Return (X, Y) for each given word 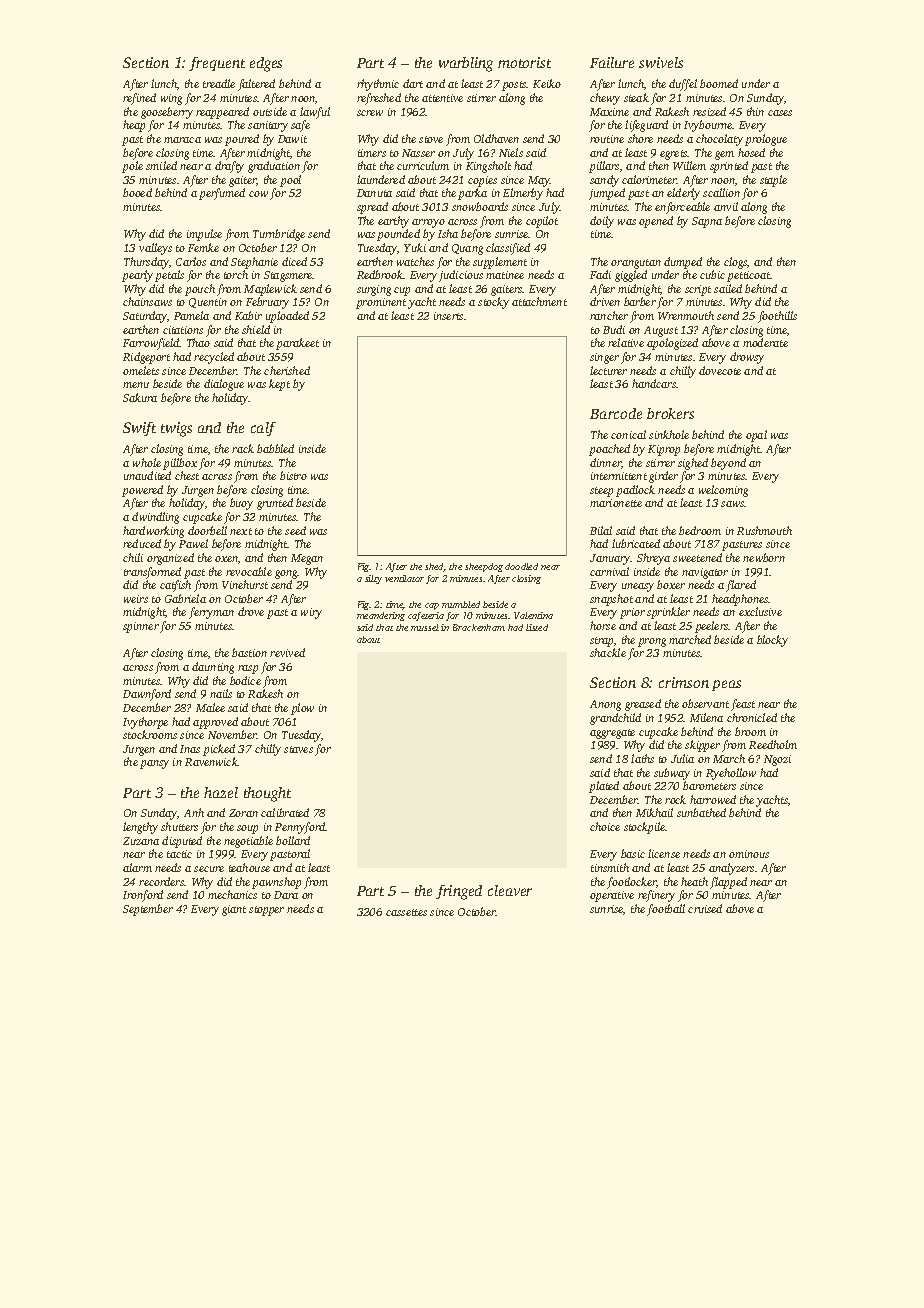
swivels (661, 62)
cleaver (510, 890)
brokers (670, 413)
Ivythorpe (145, 723)
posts (514, 86)
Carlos (191, 261)
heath (694, 881)
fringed (459, 892)
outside (270, 111)
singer (604, 358)
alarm (137, 867)
